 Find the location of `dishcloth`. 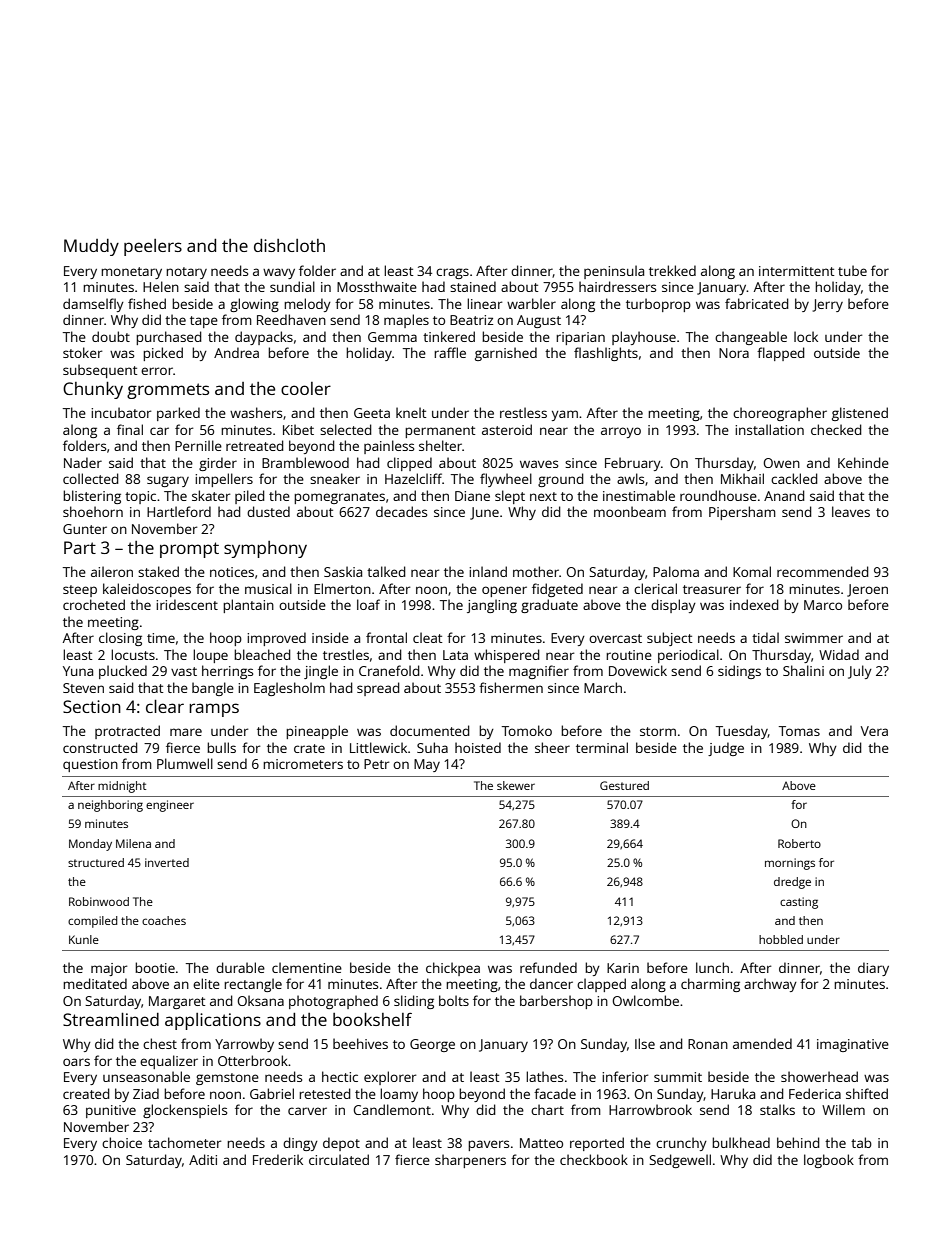

dishcloth is located at coordinates (289, 245).
